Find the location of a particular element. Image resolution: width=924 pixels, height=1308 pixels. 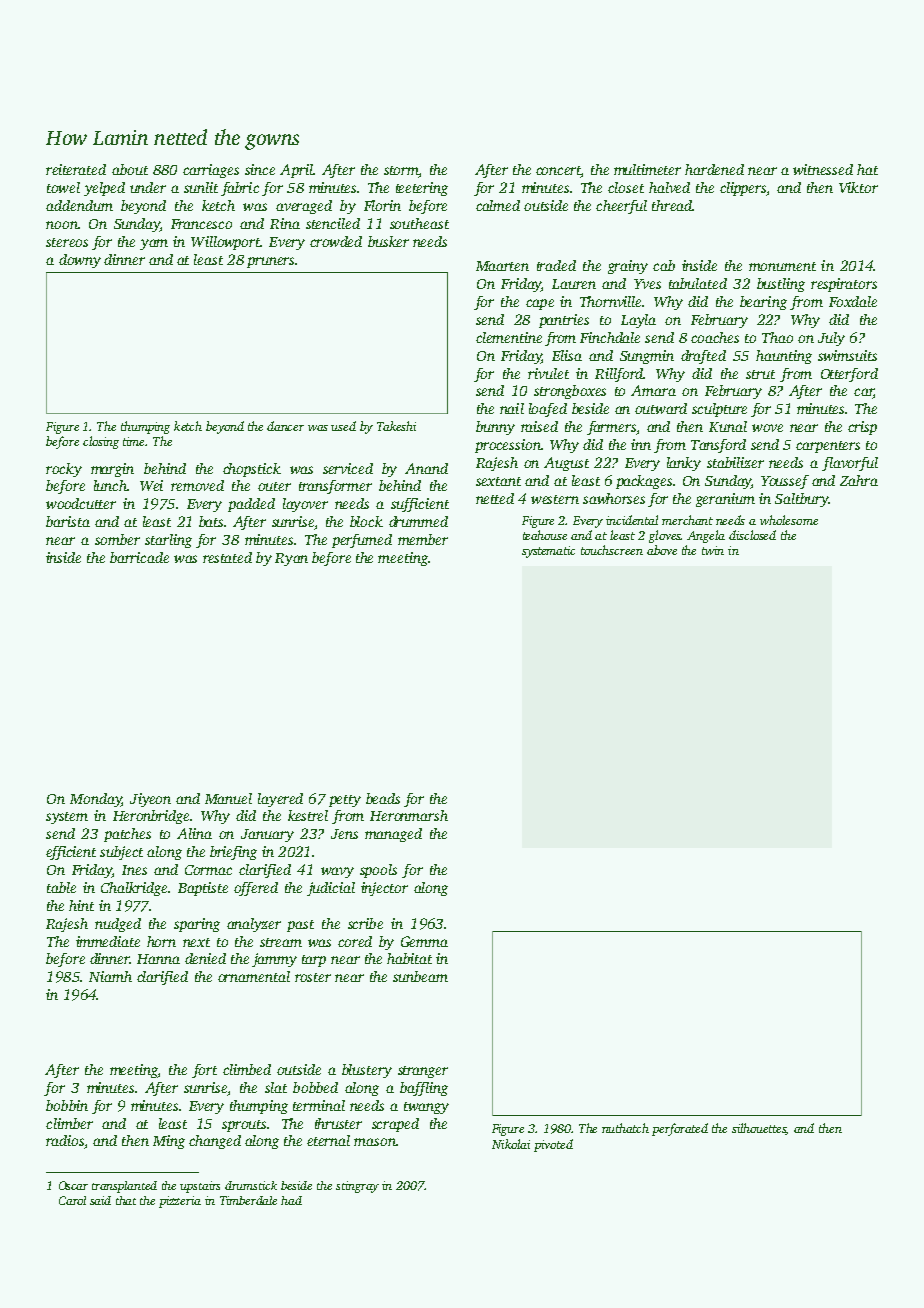

removed is located at coordinates (197, 485).
